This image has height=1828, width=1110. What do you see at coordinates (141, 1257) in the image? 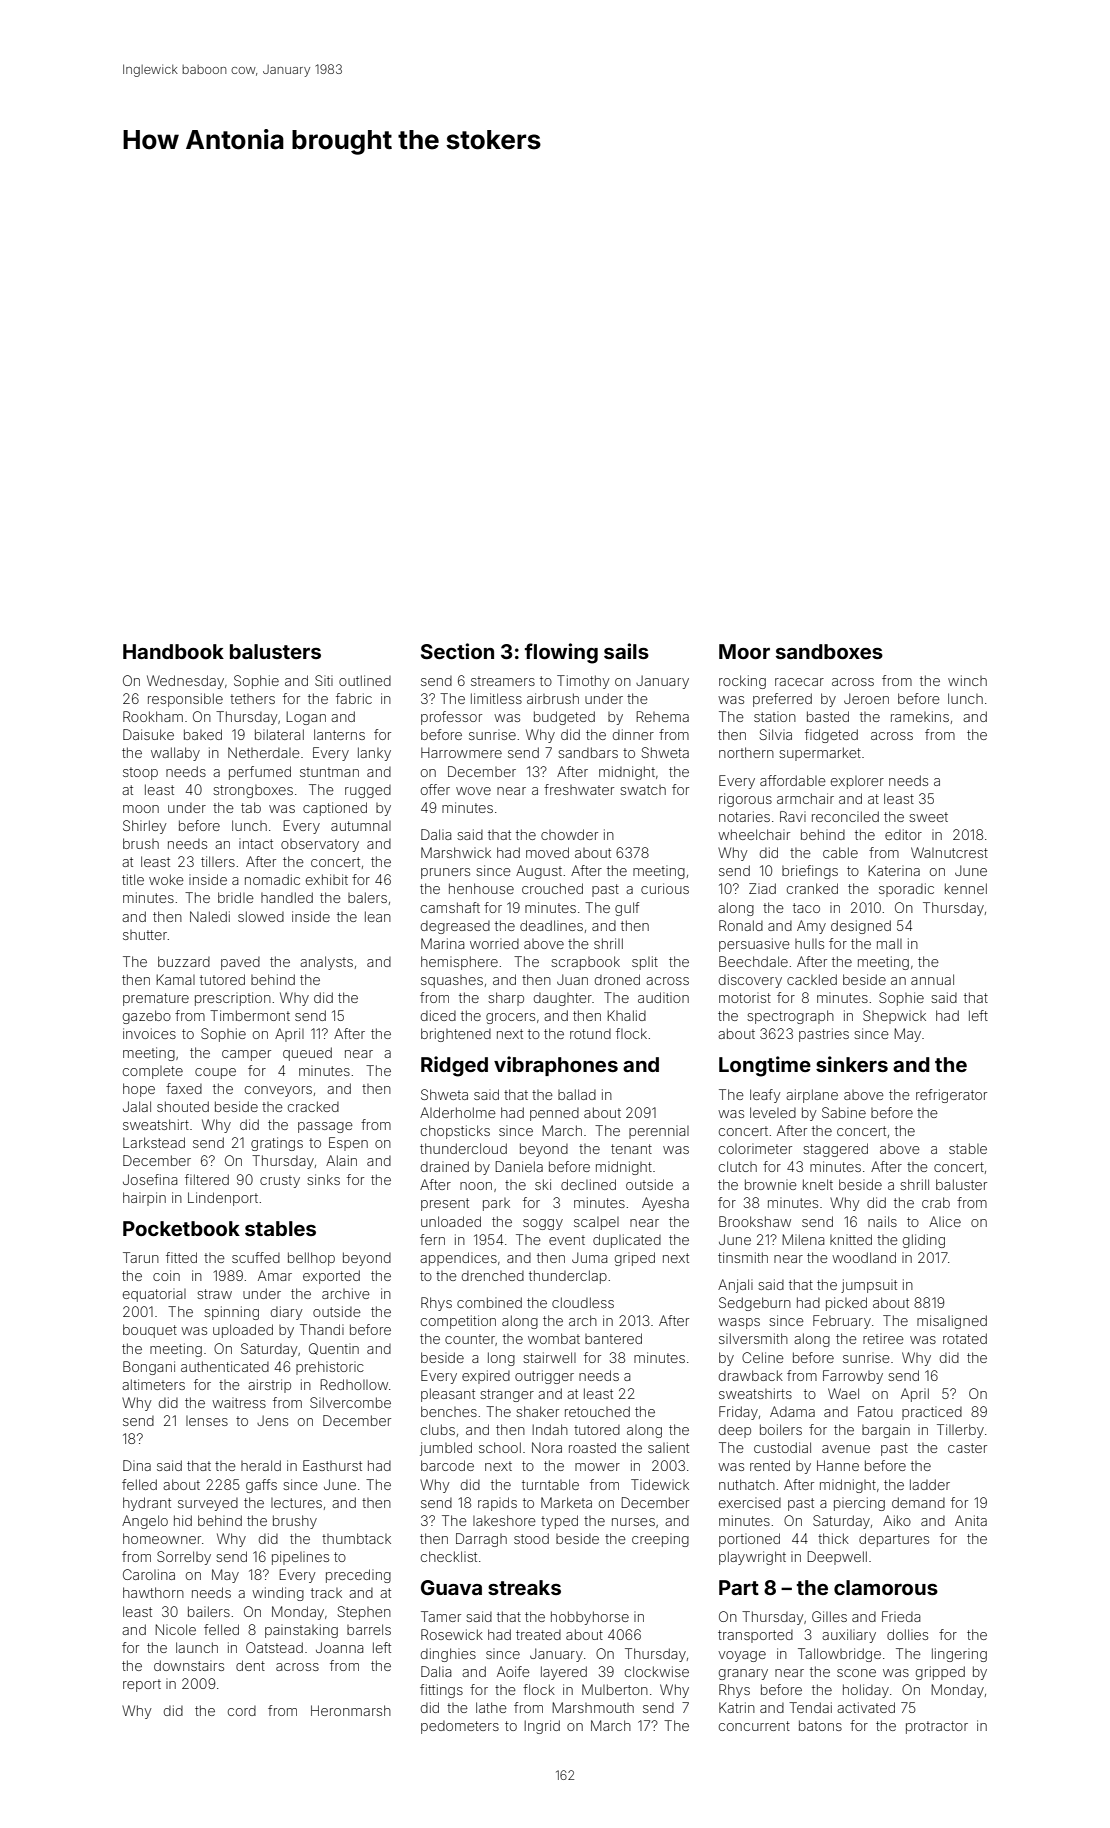
I see `Tarun` at bounding box center [141, 1257].
